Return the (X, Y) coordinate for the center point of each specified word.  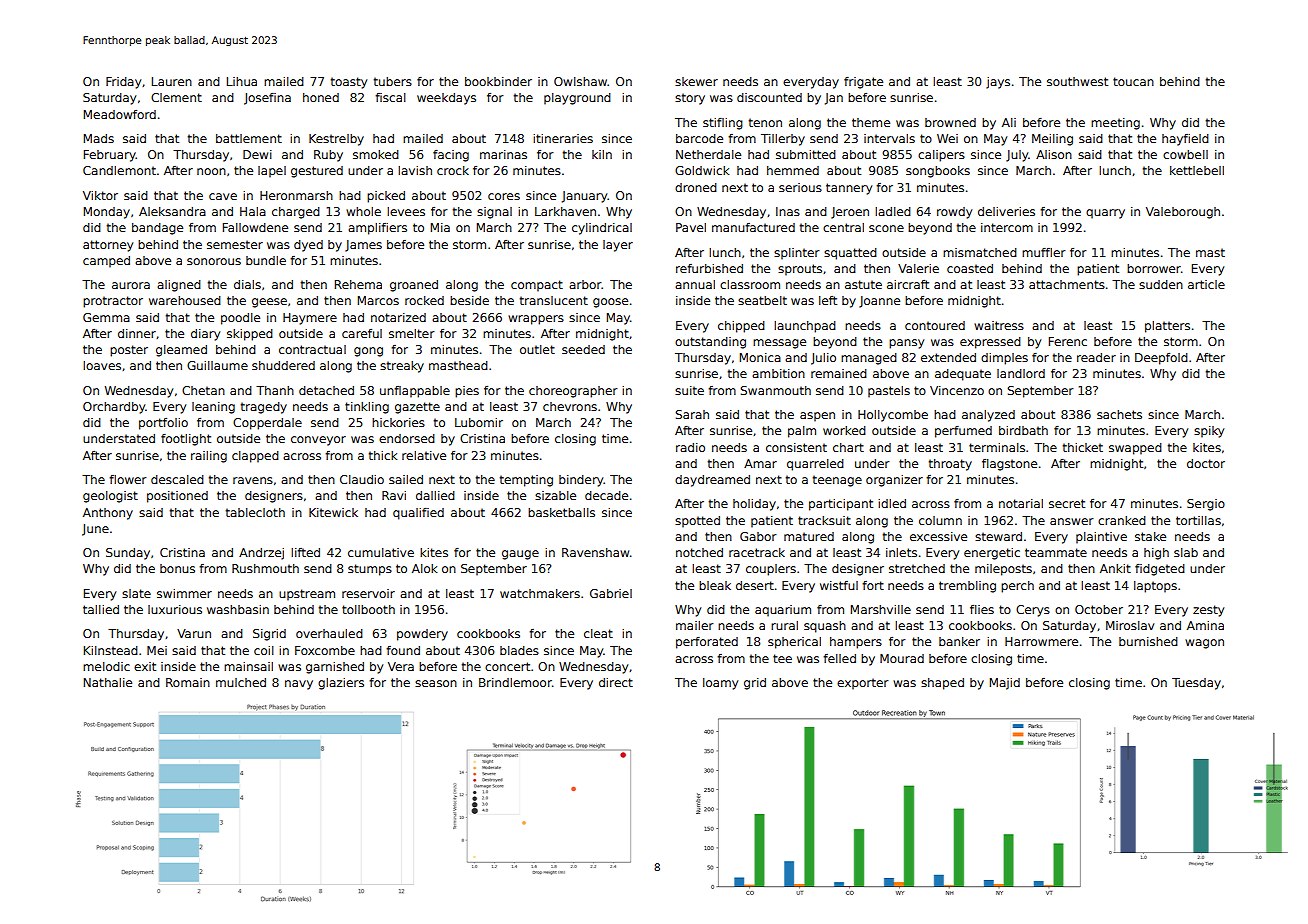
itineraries (563, 138)
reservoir (368, 593)
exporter (863, 684)
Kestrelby (336, 140)
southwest (1077, 81)
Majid (1005, 684)
